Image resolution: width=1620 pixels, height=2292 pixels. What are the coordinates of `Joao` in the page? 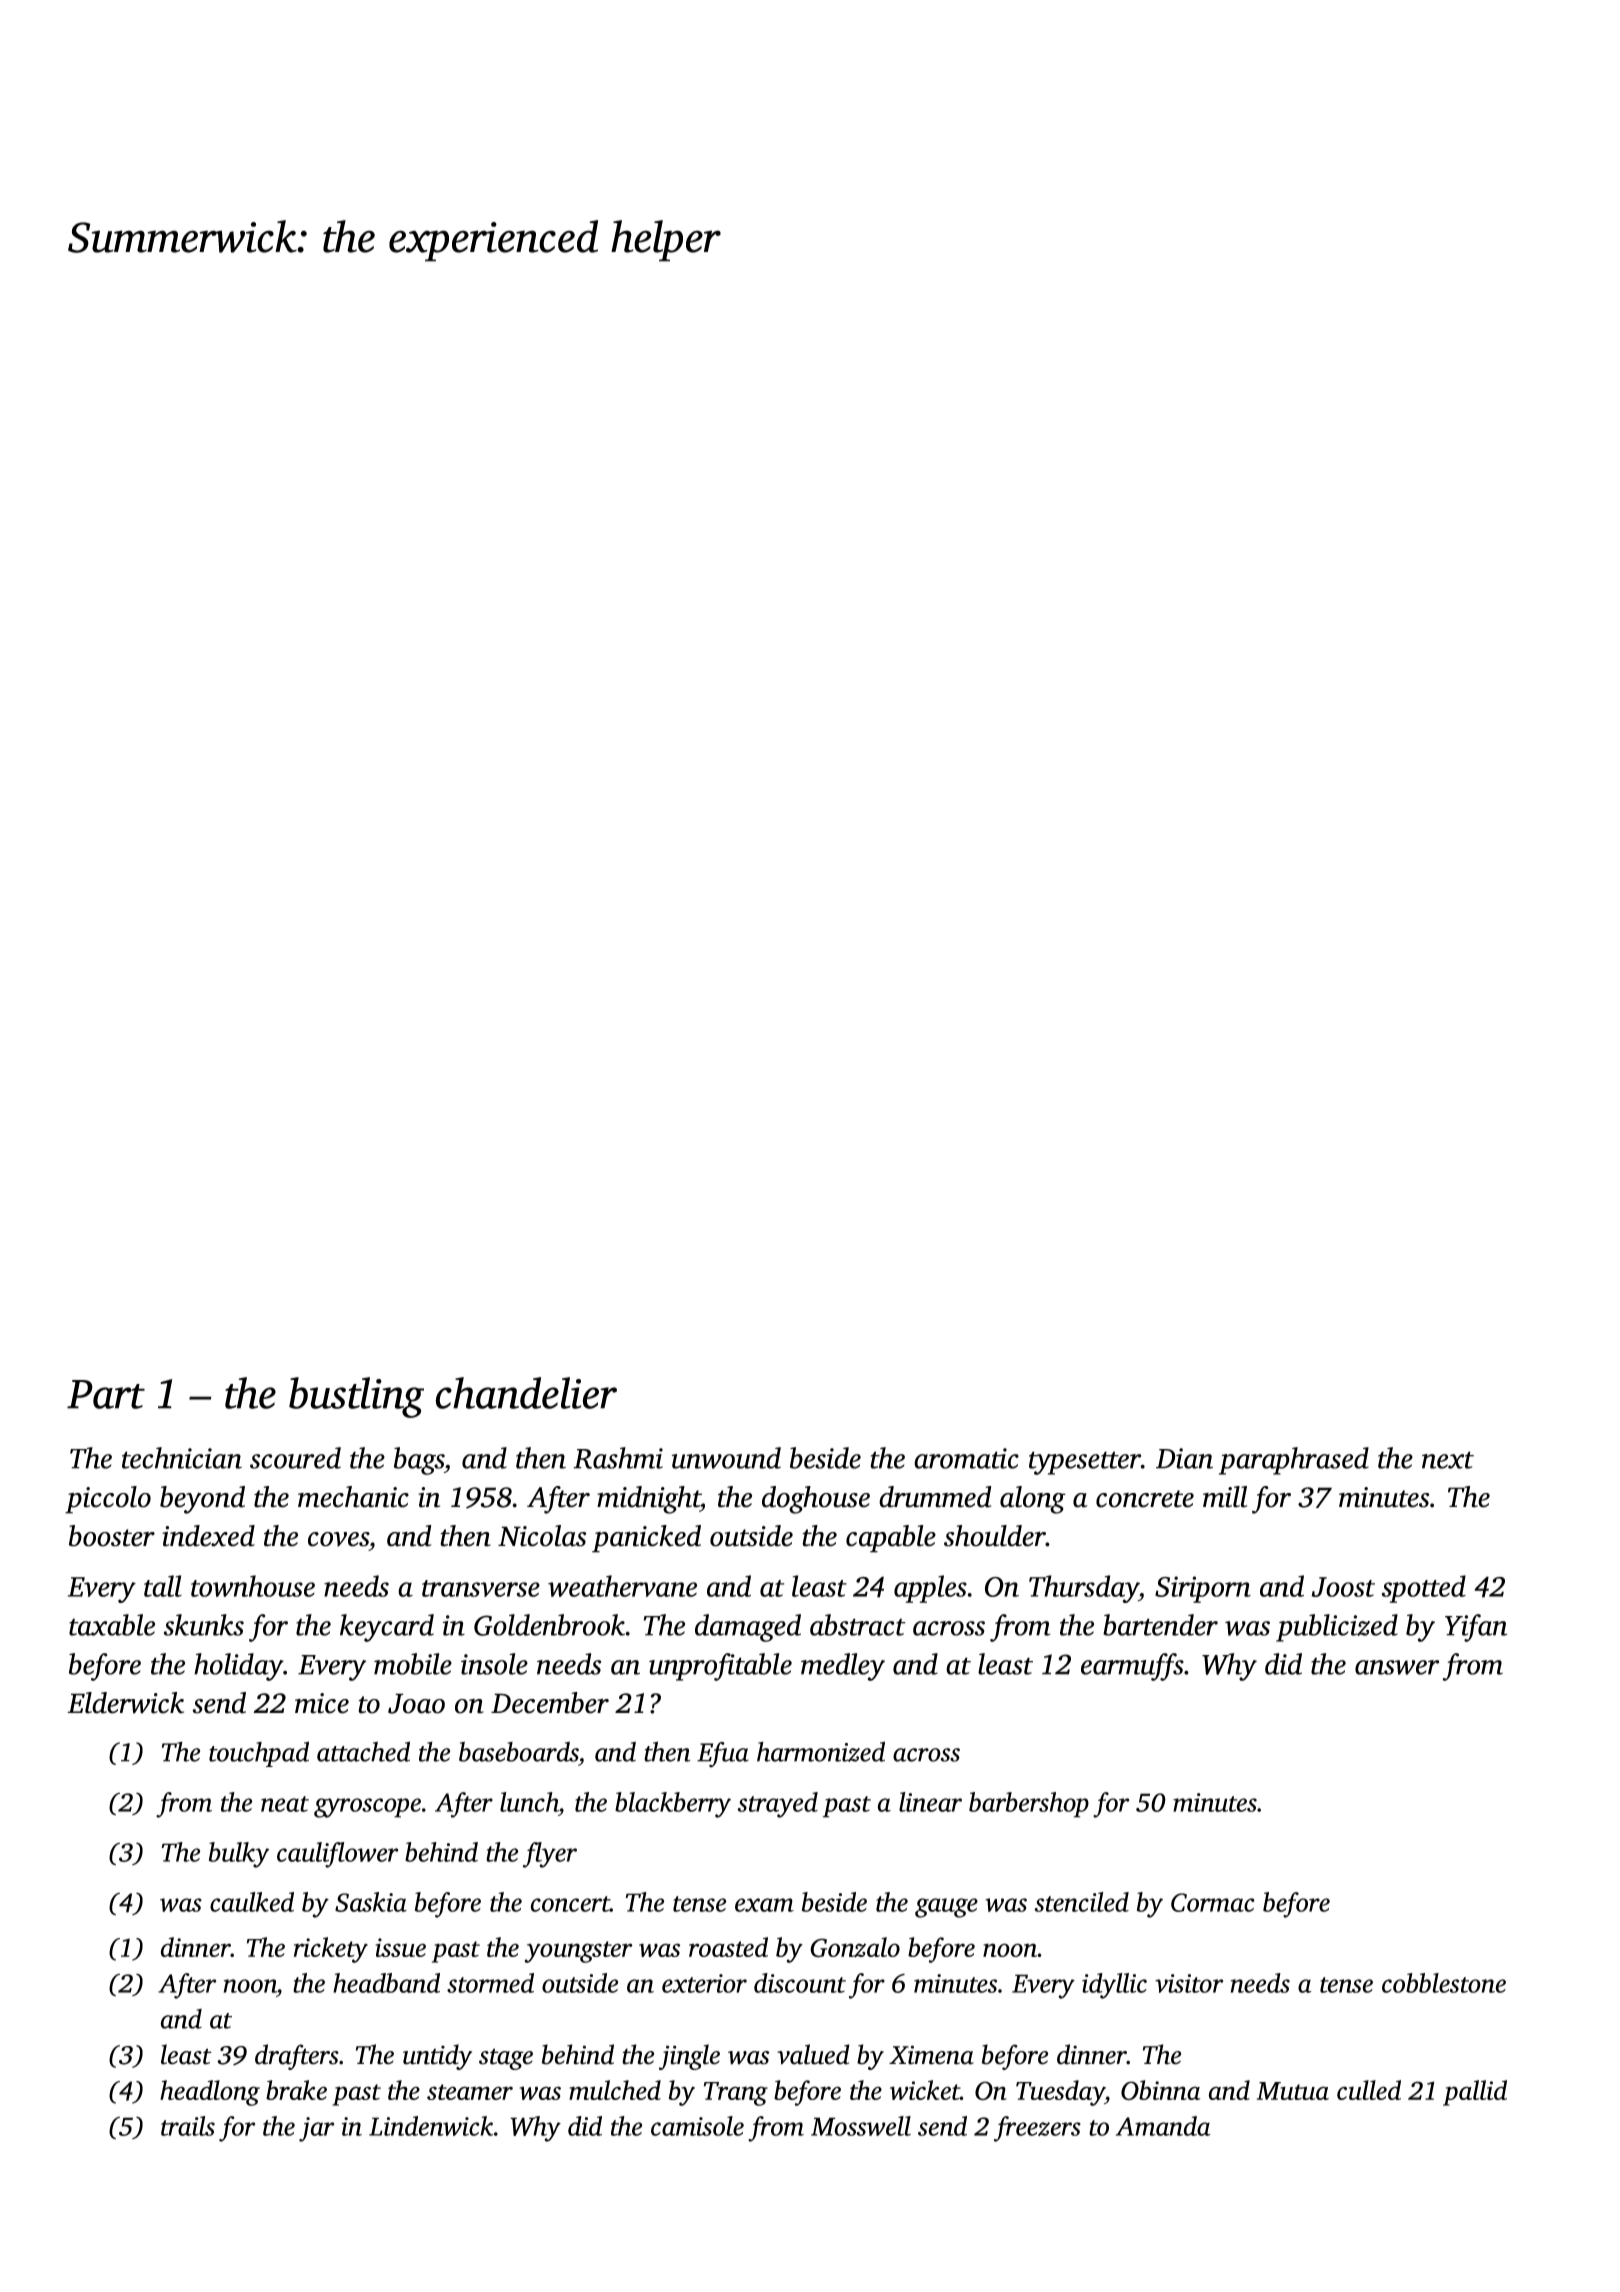 It's located at (416, 1703).
